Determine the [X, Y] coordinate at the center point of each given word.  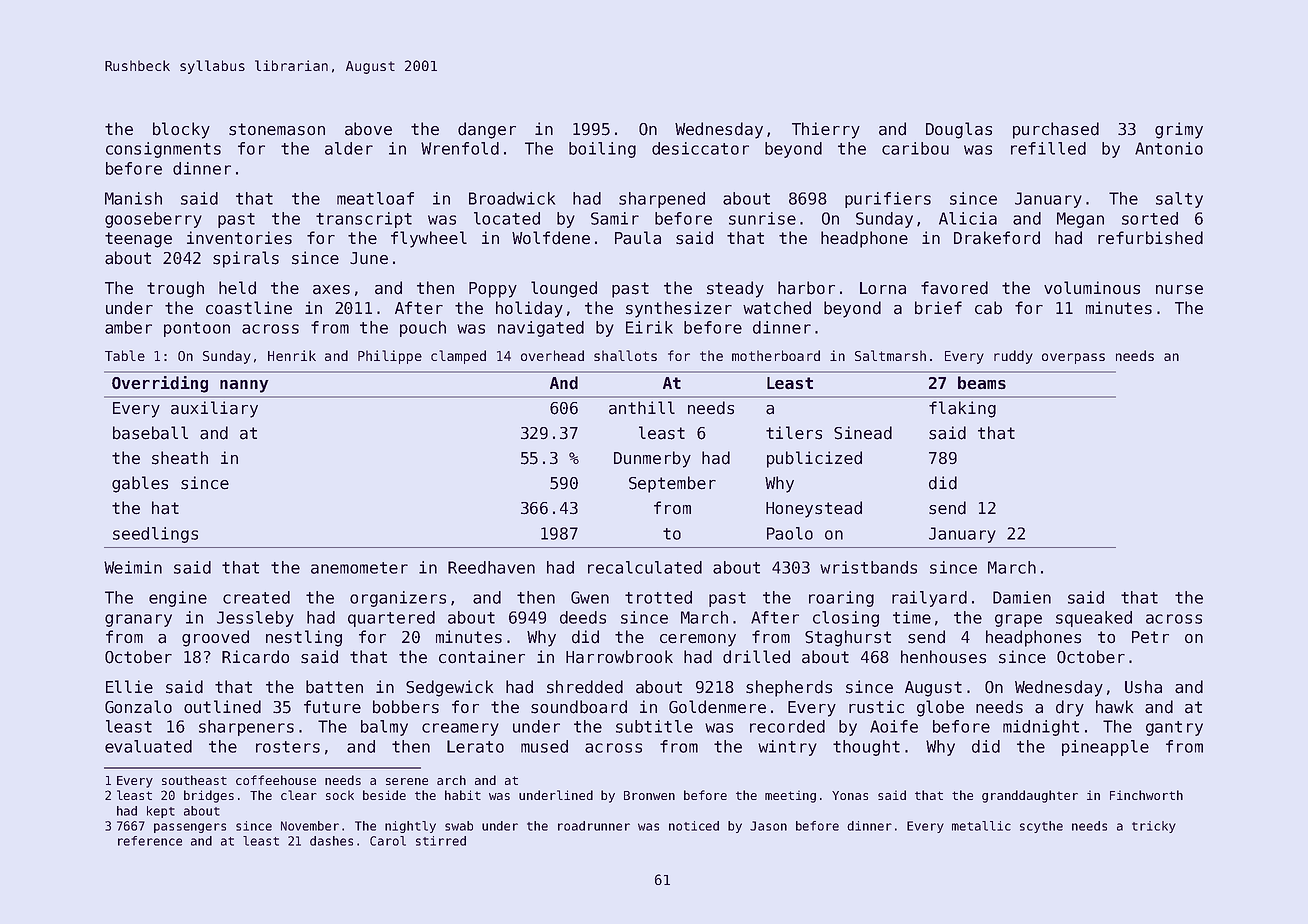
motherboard [776, 355]
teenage [138, 240]
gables [140, 484]
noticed [694, 826]
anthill [642, 408]
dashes [331, 841]
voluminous [1092, 288]
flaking [962, 409]
